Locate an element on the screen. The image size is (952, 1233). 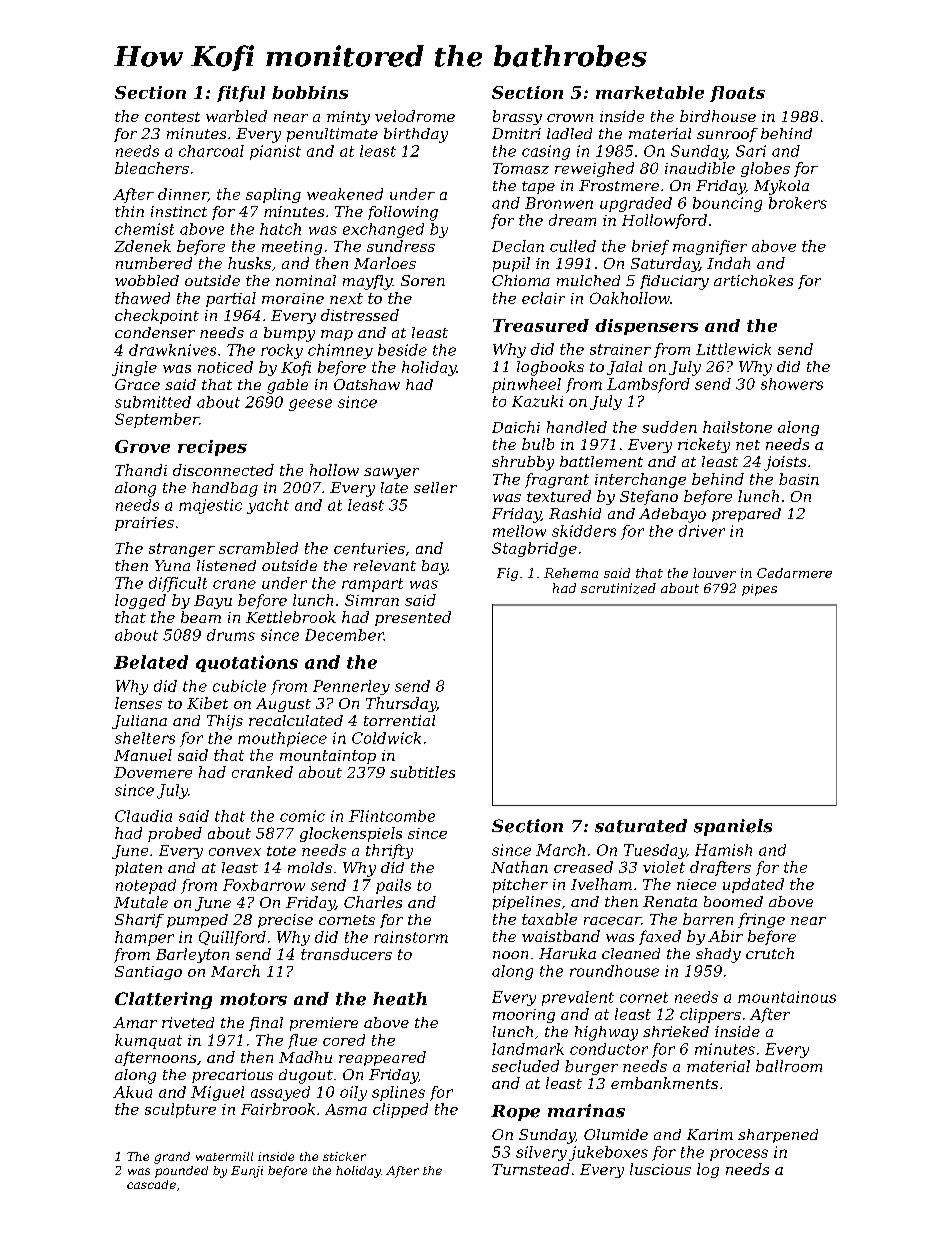
artichokes is located at coordinates (753, 280).
